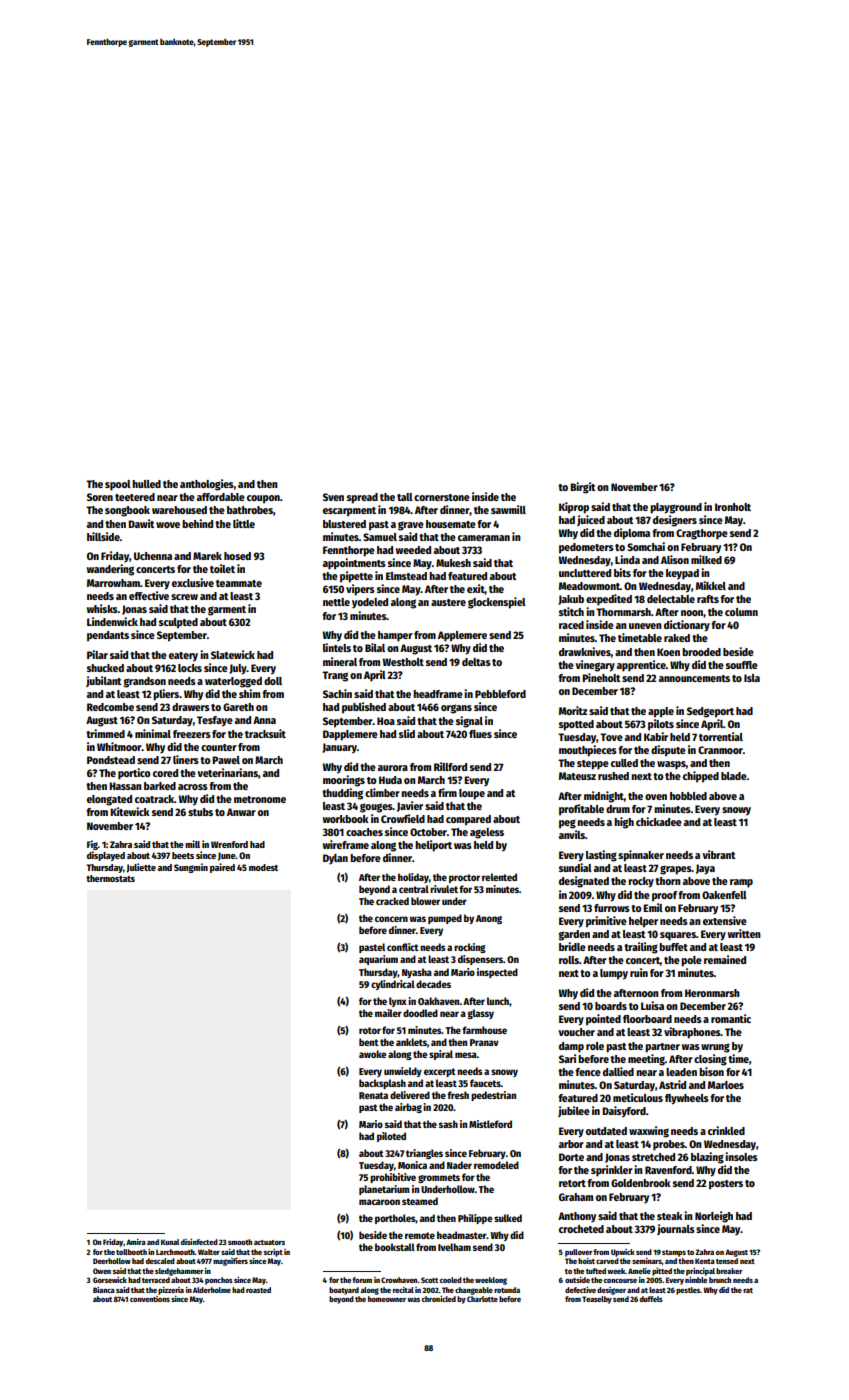  What do you see at coordinates (146, 484) in the screenshot?
I see `hulled` at bounding box center [146, 484].
